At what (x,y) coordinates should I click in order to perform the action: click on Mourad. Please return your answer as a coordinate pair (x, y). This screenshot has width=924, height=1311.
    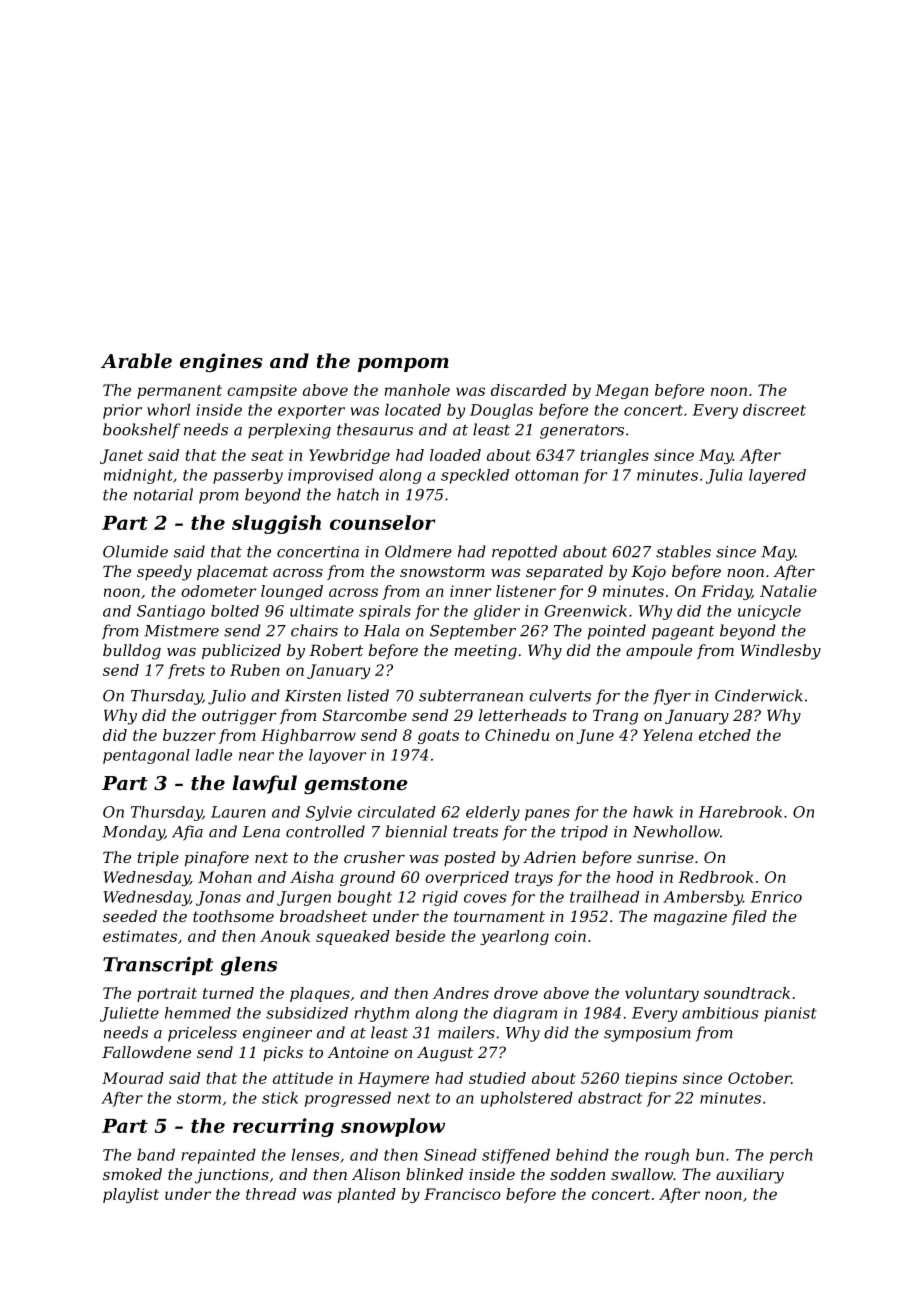
    Looking at the image, I should click on (133, 1078).
